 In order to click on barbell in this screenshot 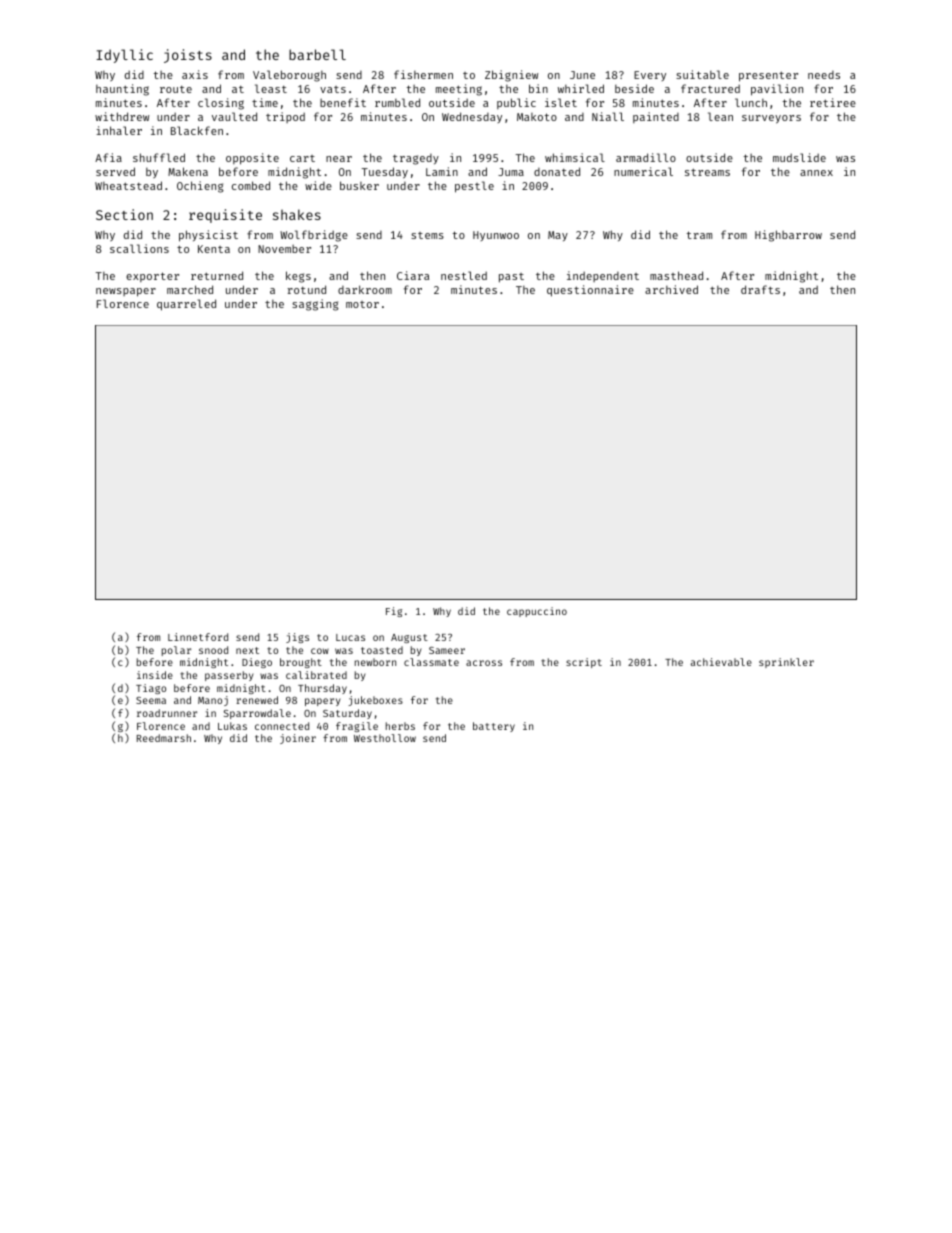, I will do `click(317, 54)`.
